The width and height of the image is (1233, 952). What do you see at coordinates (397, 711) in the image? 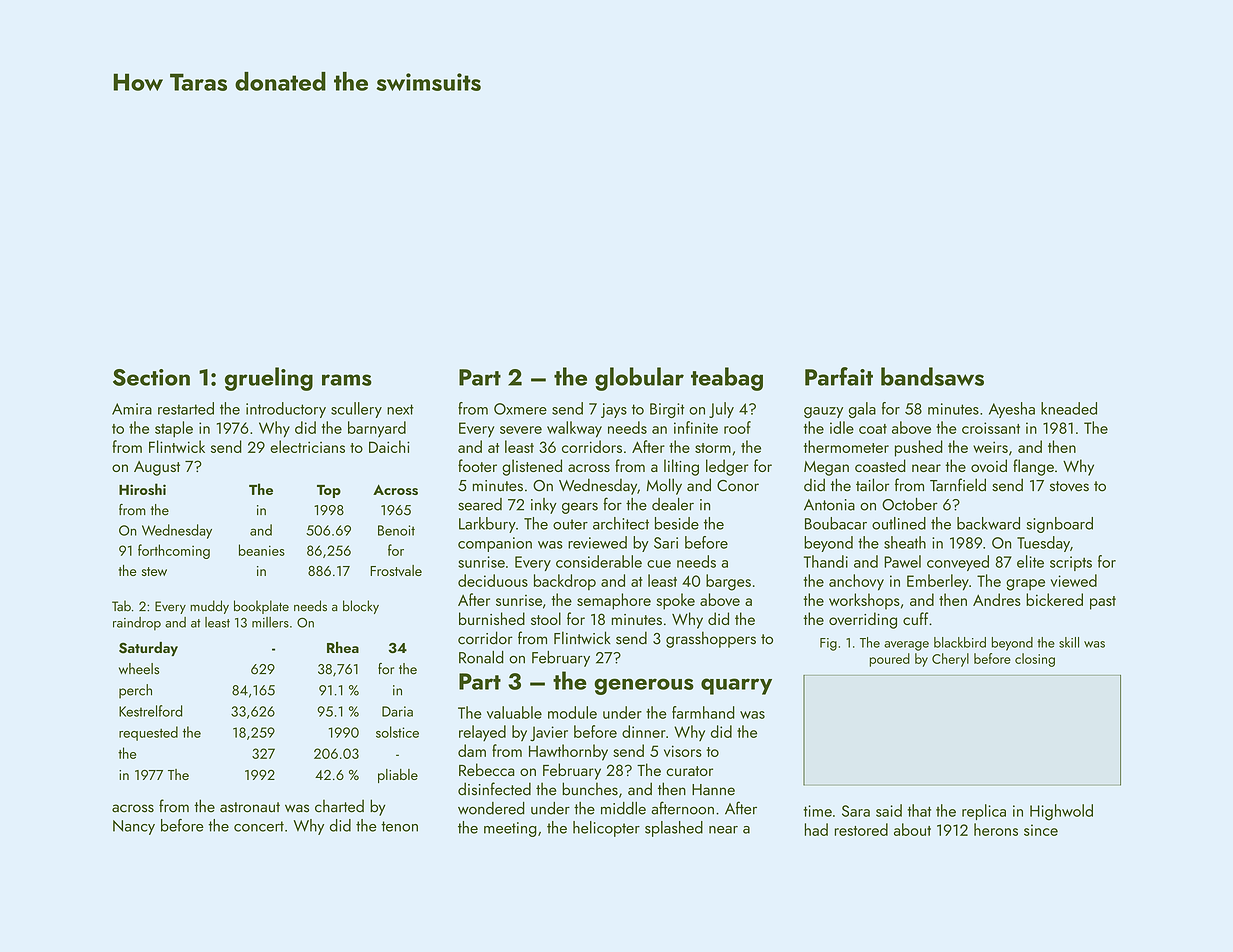
I see `Daria` at bounding box center [397, 711].
